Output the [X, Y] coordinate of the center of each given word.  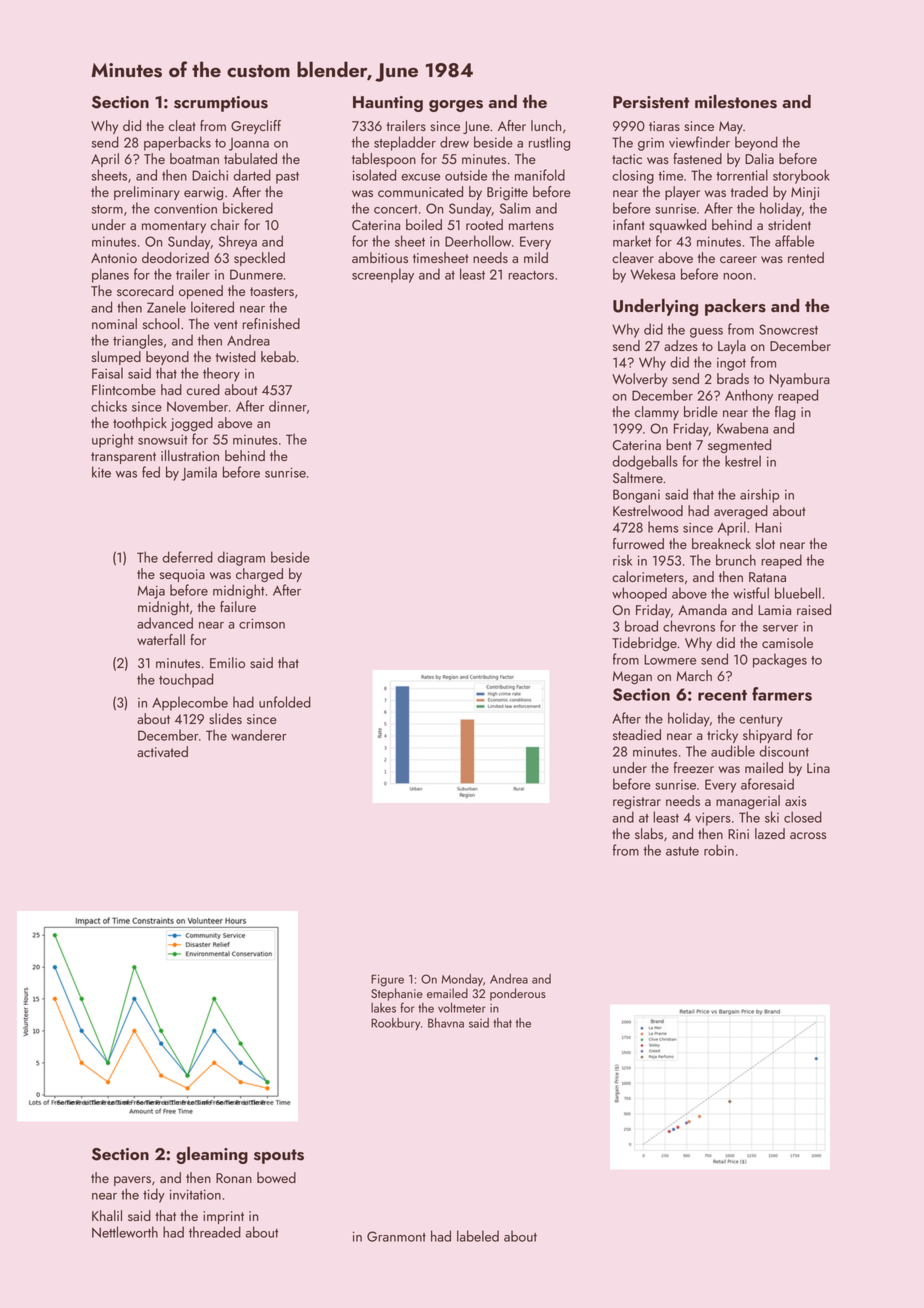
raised [814, 609]
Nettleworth [125, 1232]
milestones [736, 102]
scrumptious [221, 104]
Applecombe [190, 703]
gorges [456, 106]
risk [622, 560]
